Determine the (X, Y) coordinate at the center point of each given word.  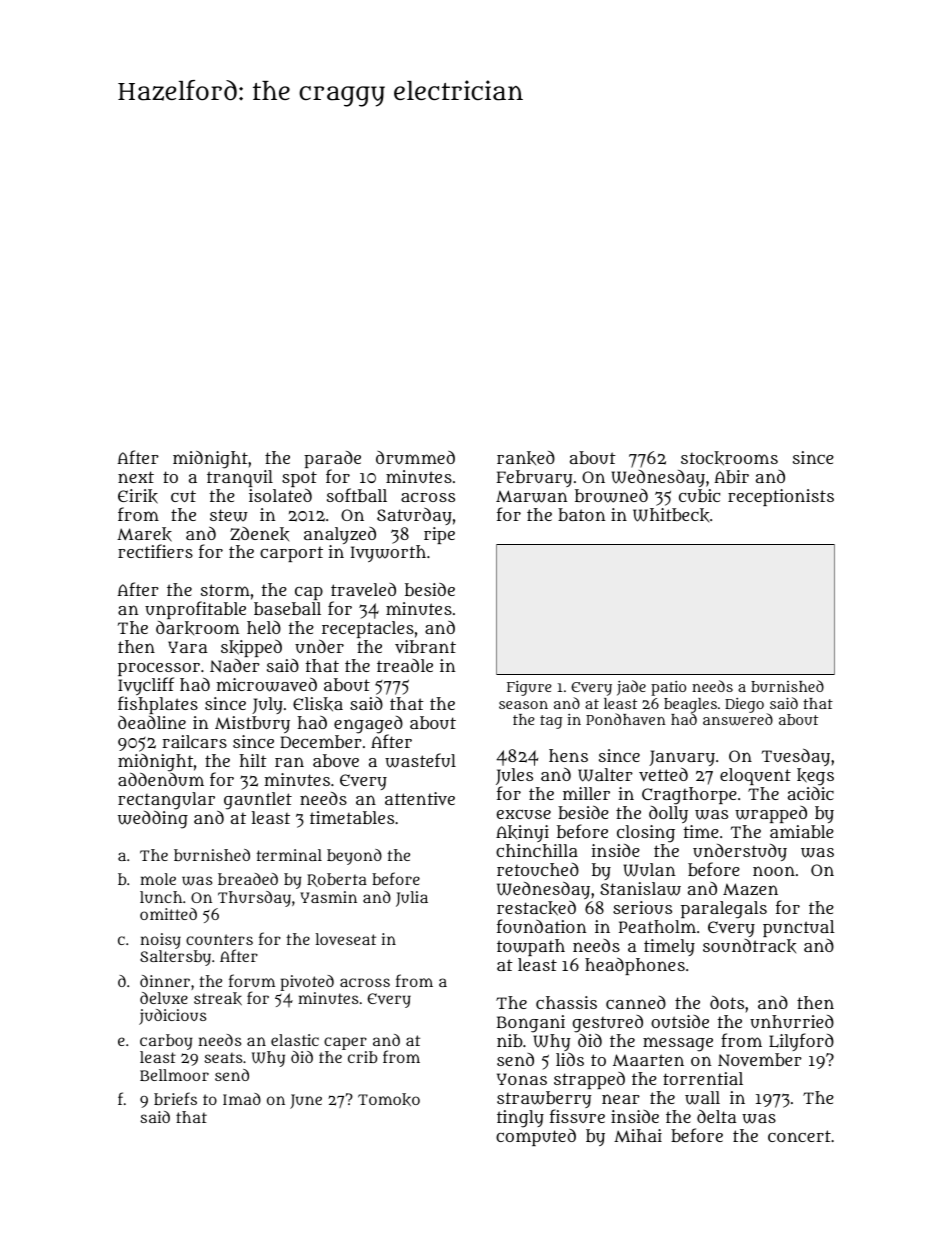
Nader (235, 665)
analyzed (340, 535)
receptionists (781, 497)
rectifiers (155, 551)
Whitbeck (671, 515)
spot (299, 479)
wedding (153, 820)
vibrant (425, 646)
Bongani (531, 1024)
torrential (703, 1078)
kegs (815, 777)
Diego (744, 705)
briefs (175, 1098)
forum (252, 980)
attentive (420, 798)
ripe (439, 535)
